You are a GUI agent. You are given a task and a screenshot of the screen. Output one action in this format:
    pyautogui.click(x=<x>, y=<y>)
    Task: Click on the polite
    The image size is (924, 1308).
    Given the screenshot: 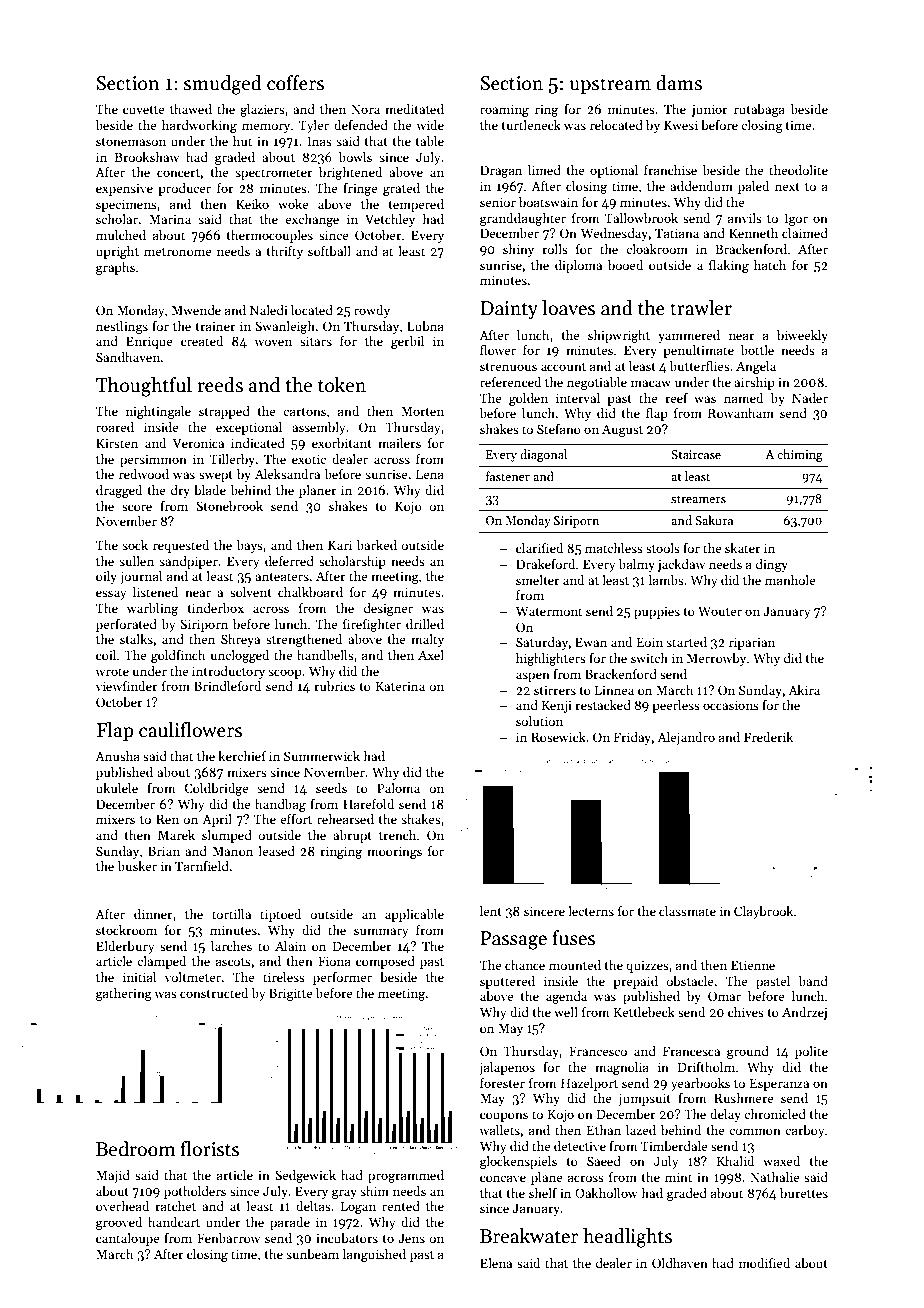 What is the action you would take?
    pyautogui.click(x=811, y=1052)
